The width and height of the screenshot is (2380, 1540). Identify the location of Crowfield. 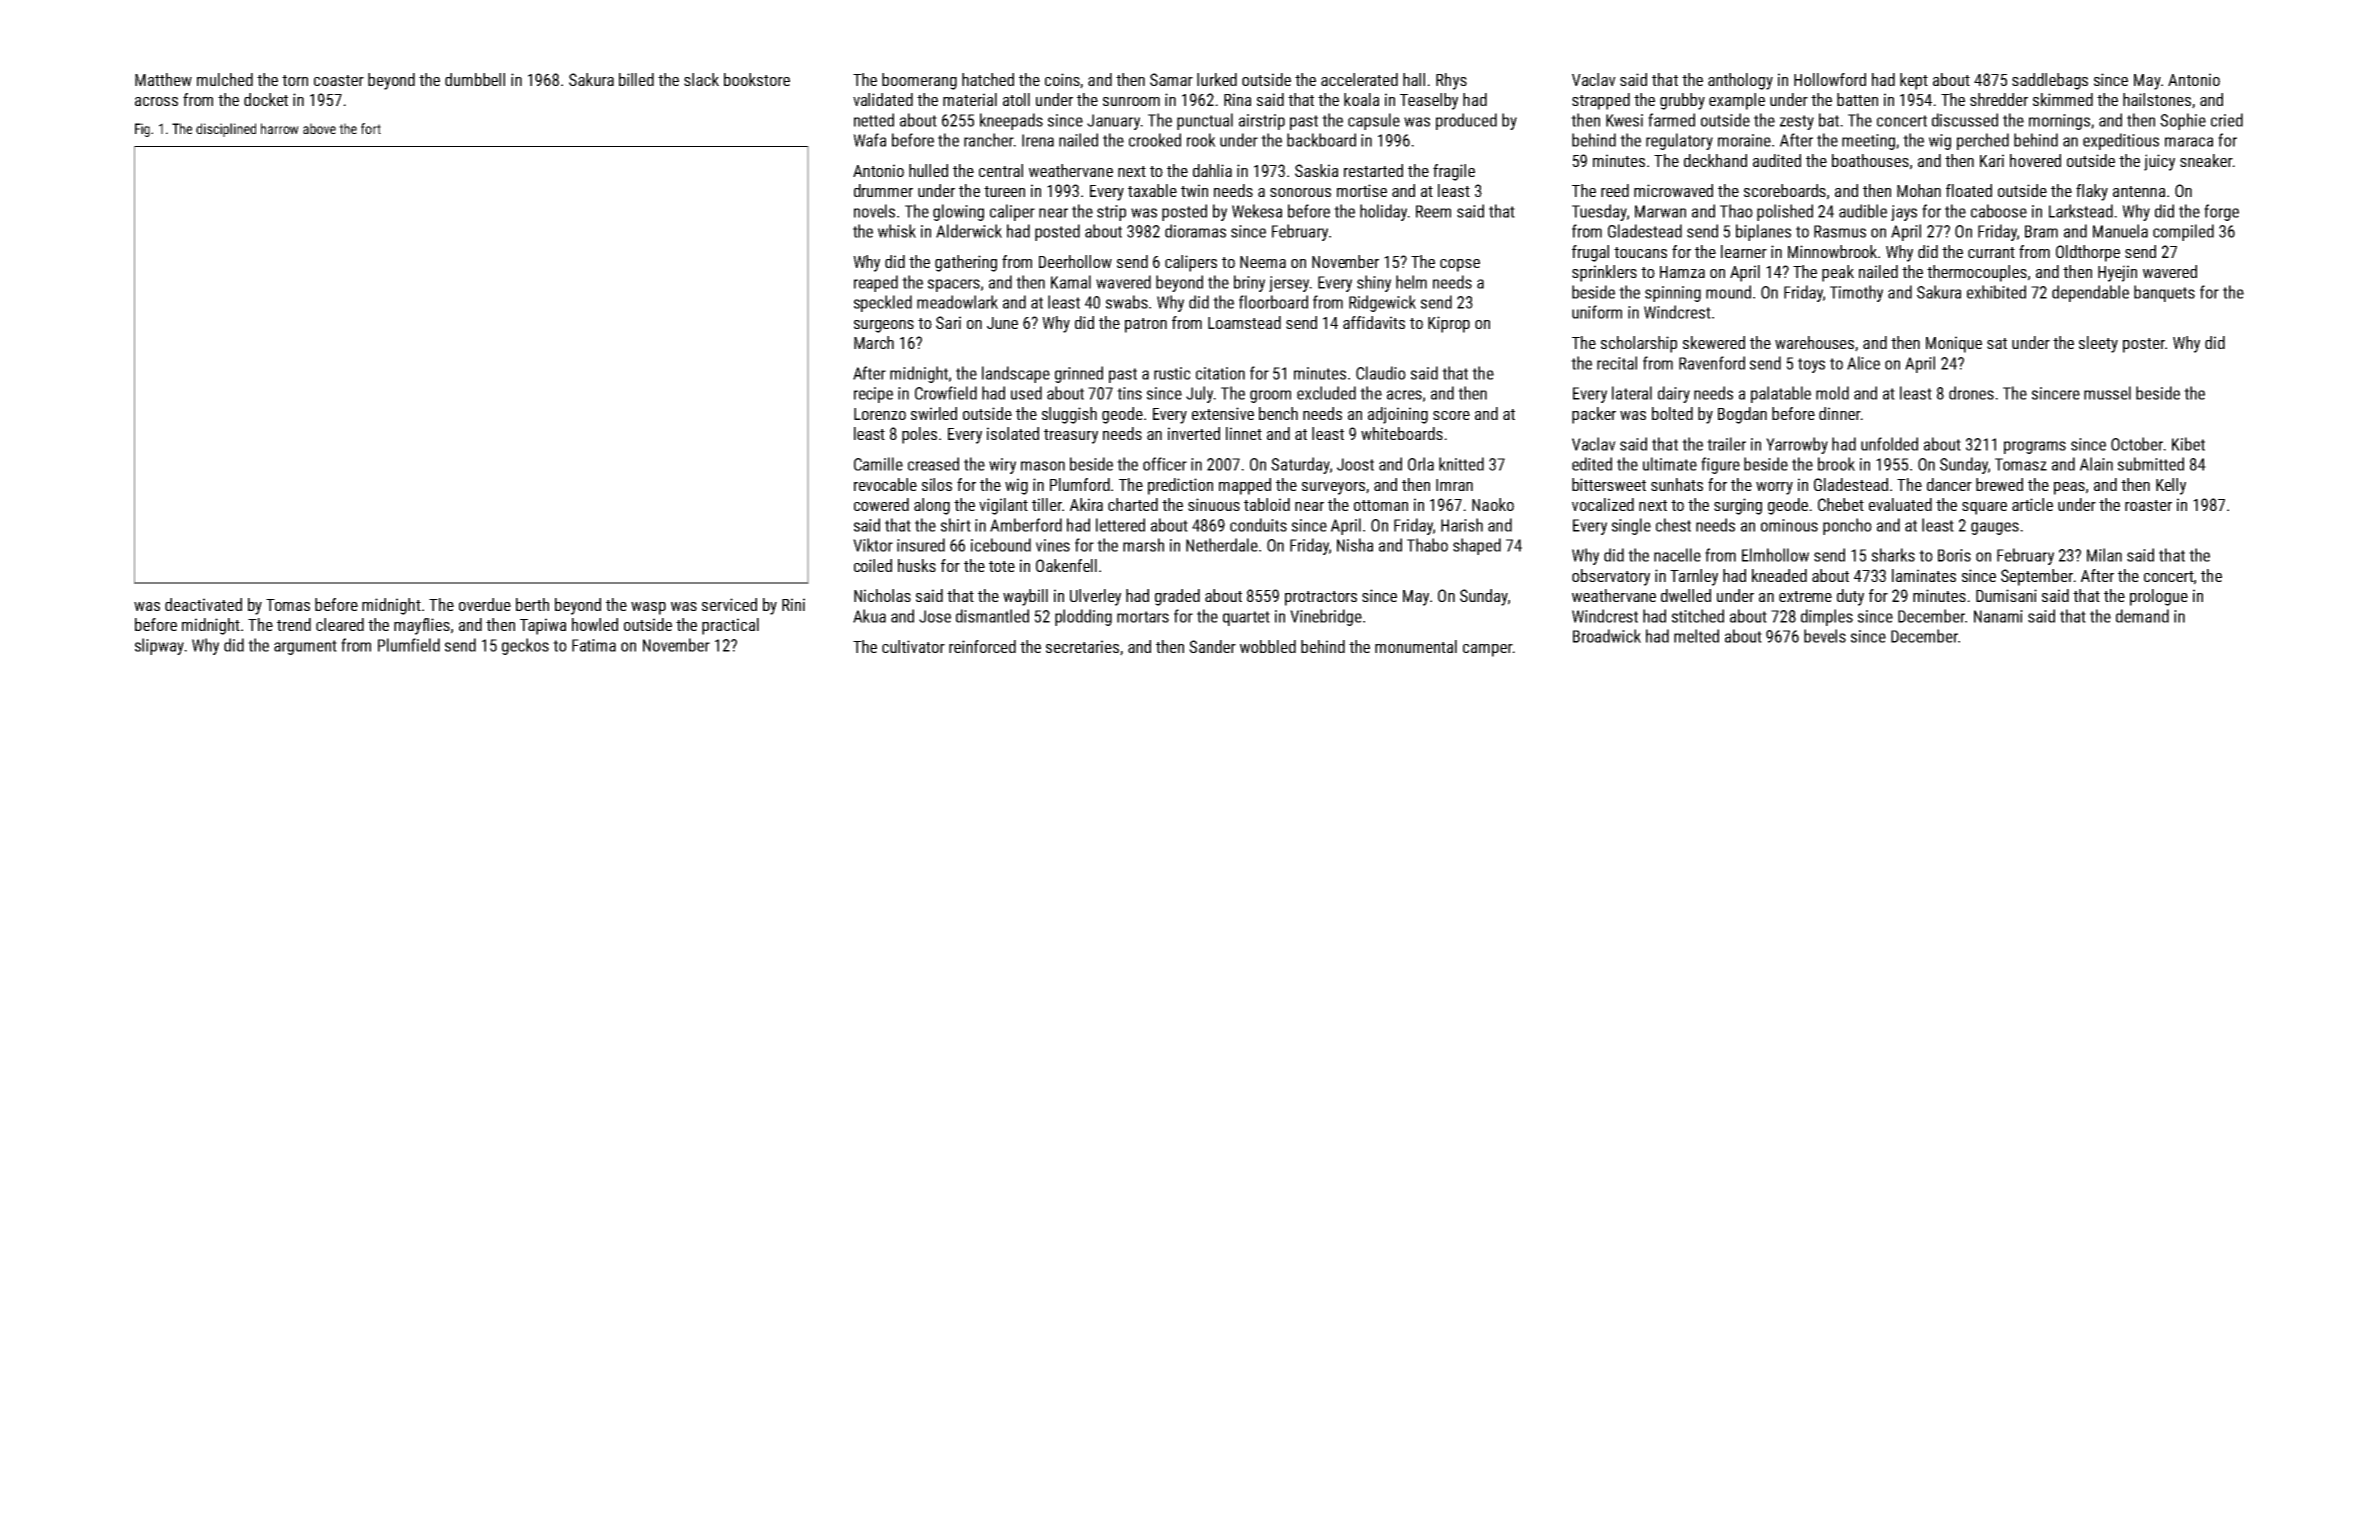
(946, 393).
